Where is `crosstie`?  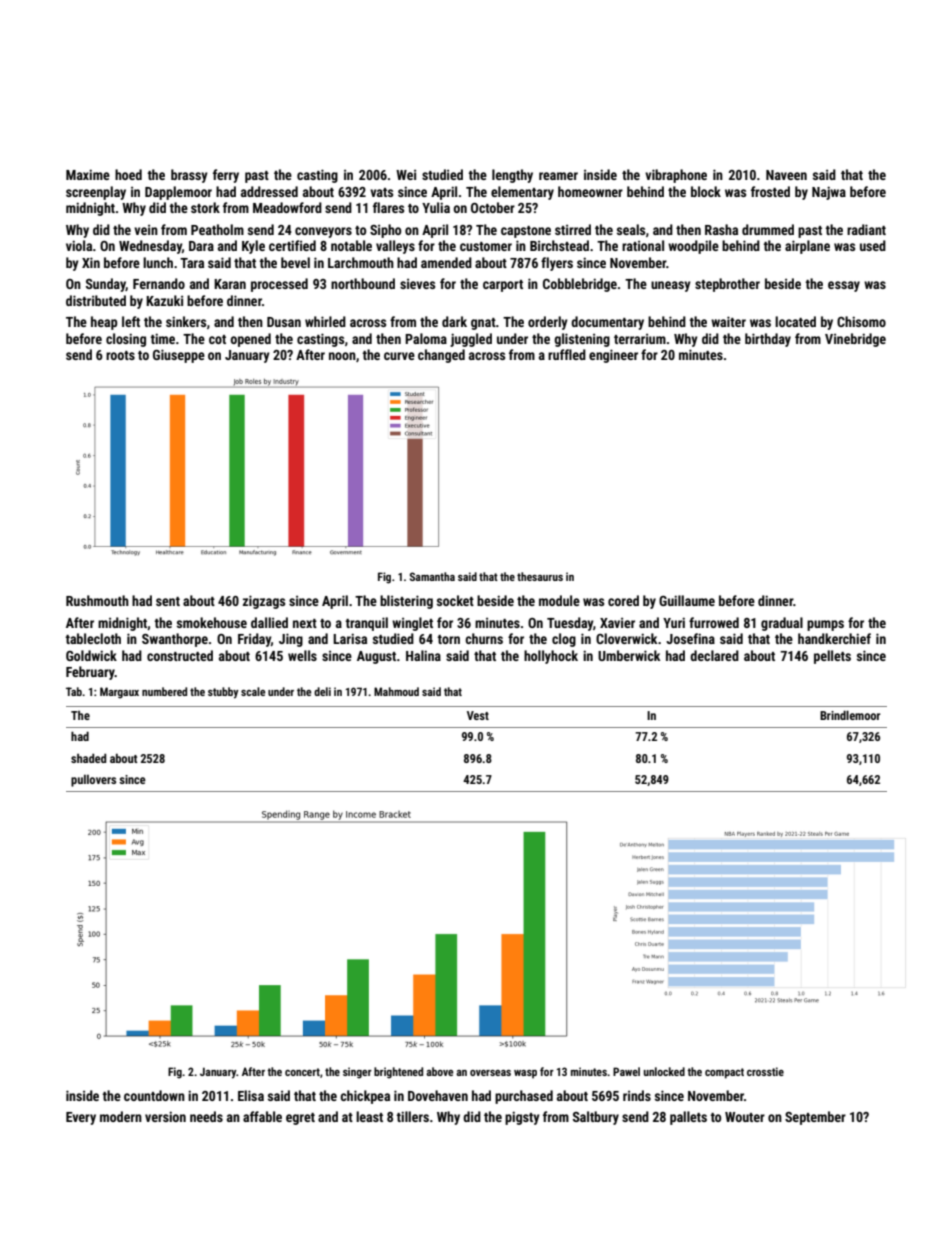
crosstie is located at coordinates (765, 1071).
